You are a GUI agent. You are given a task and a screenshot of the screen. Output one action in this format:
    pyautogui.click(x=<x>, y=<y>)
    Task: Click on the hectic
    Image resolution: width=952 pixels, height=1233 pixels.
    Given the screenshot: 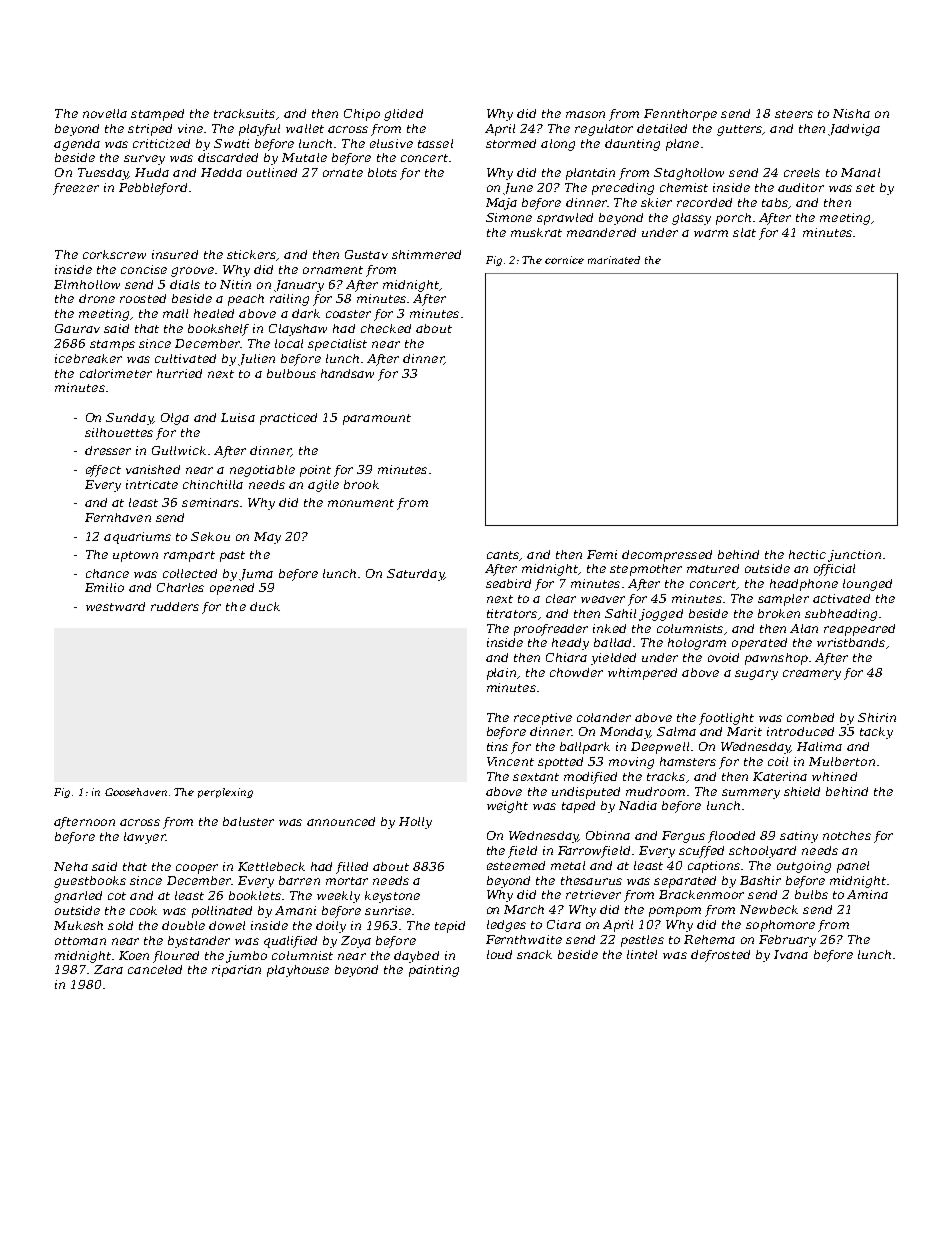 What is the action you would take?
    pyautogui.click(x=807, y=554)
